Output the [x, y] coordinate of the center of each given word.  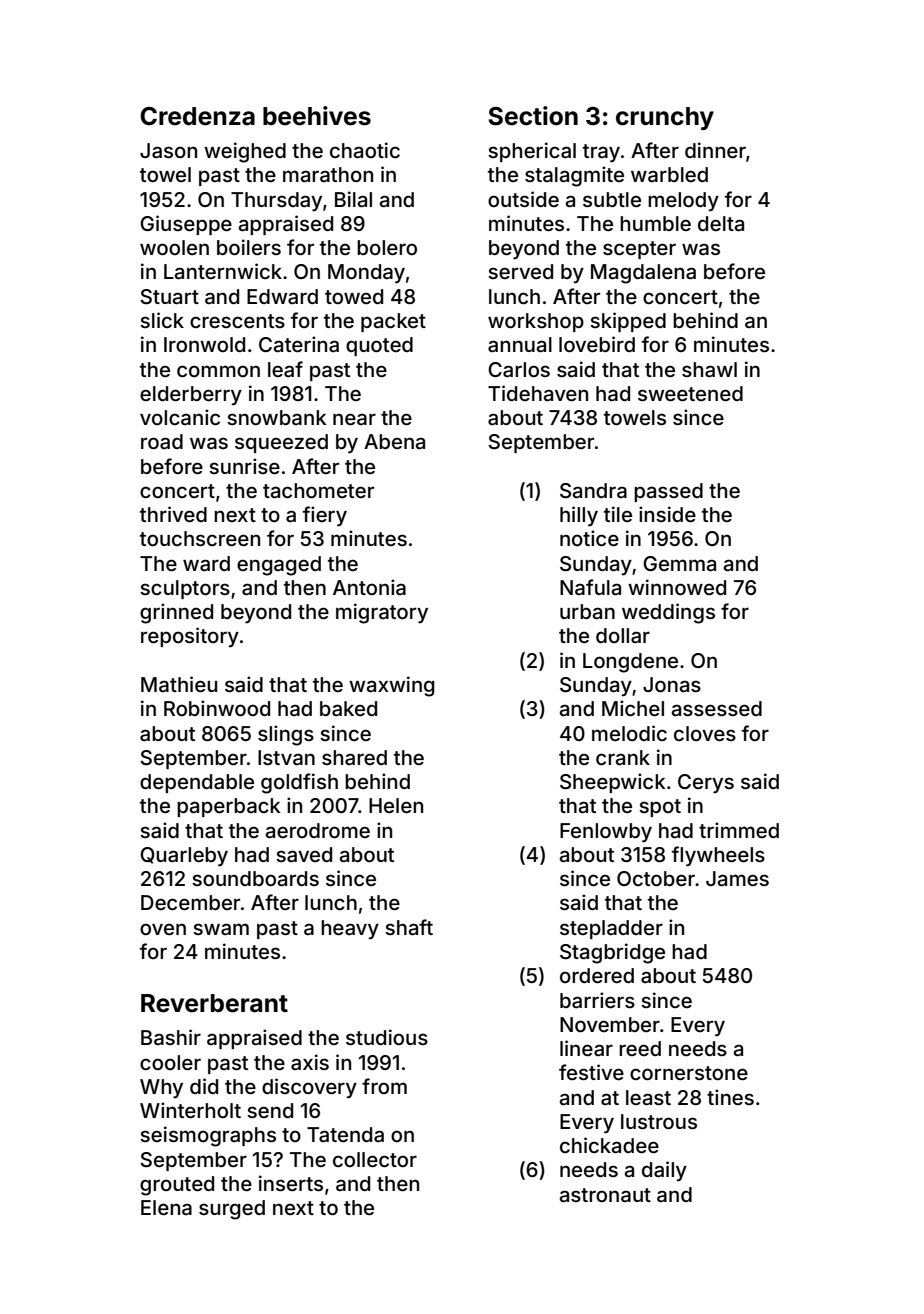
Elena [166, 1207]
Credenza [197, 116]
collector [375, 1159]
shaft [409, 927]
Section [533, 116]
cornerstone [689, 1073]
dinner [715, 150]
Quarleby [184, 857]
